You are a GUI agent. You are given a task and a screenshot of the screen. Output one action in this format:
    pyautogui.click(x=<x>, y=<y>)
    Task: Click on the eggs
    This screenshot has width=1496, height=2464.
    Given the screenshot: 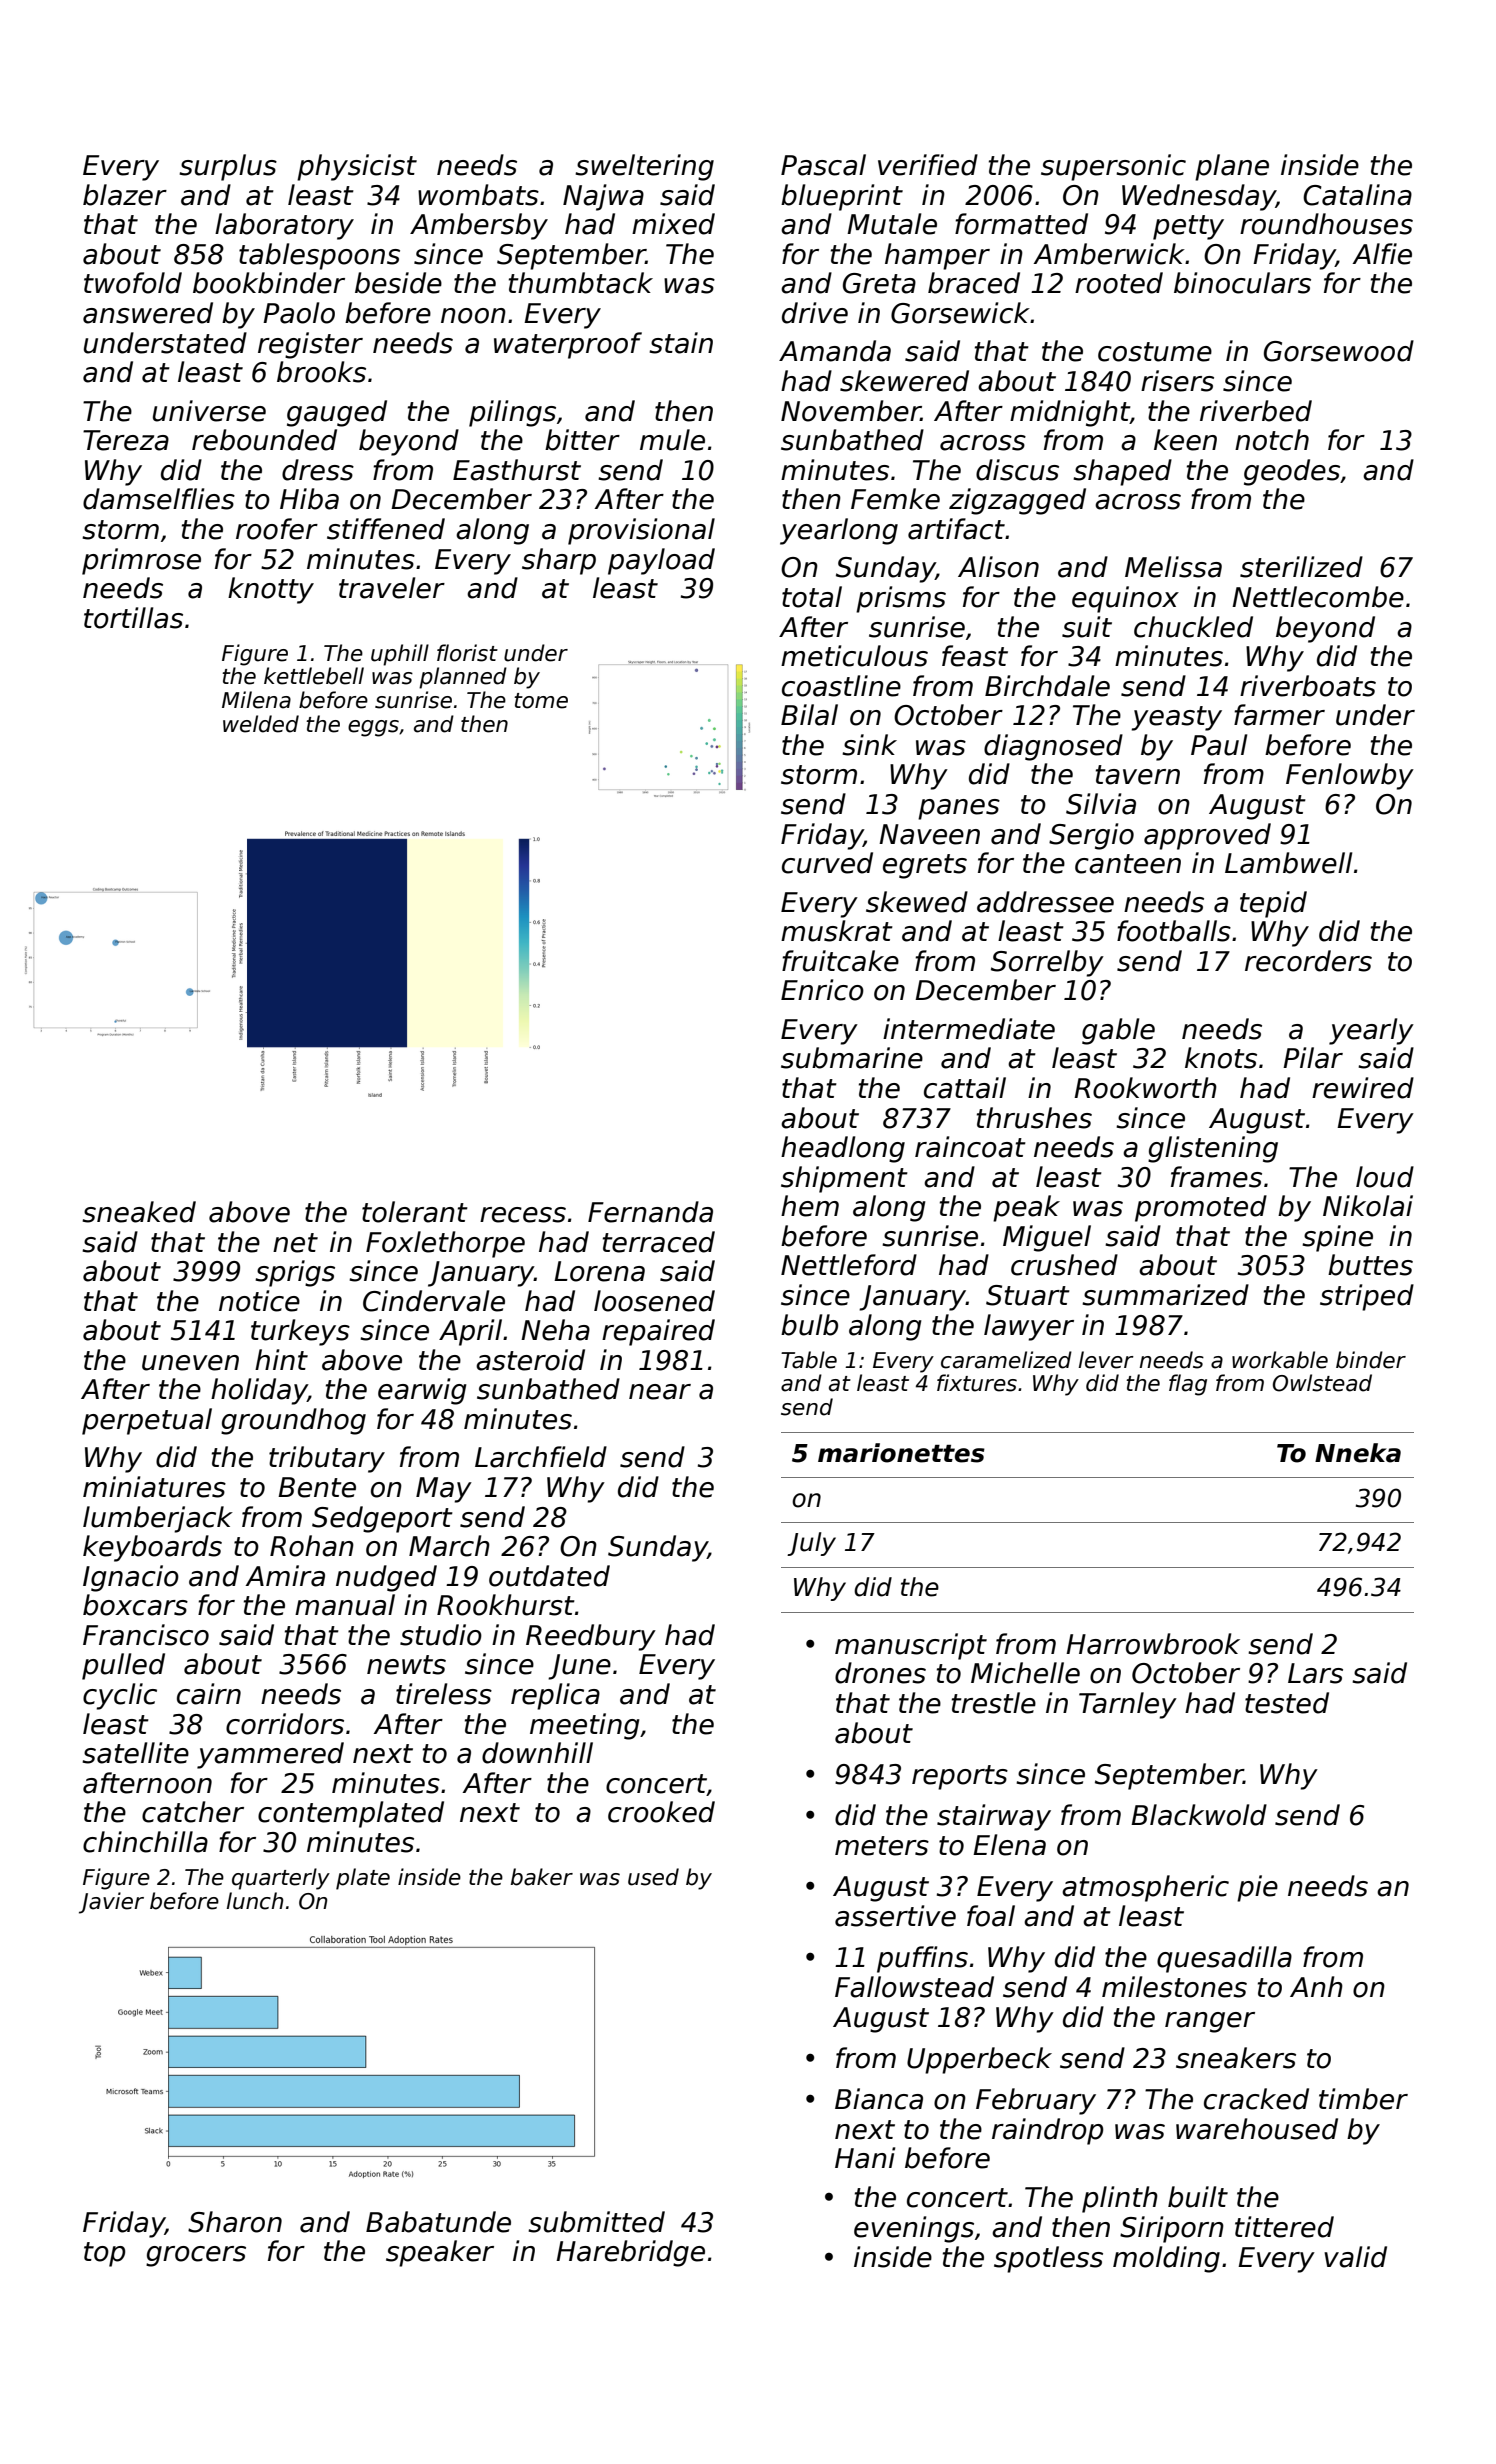 What is the action you would take?
    pyautogui.click(x=373, y=728)
